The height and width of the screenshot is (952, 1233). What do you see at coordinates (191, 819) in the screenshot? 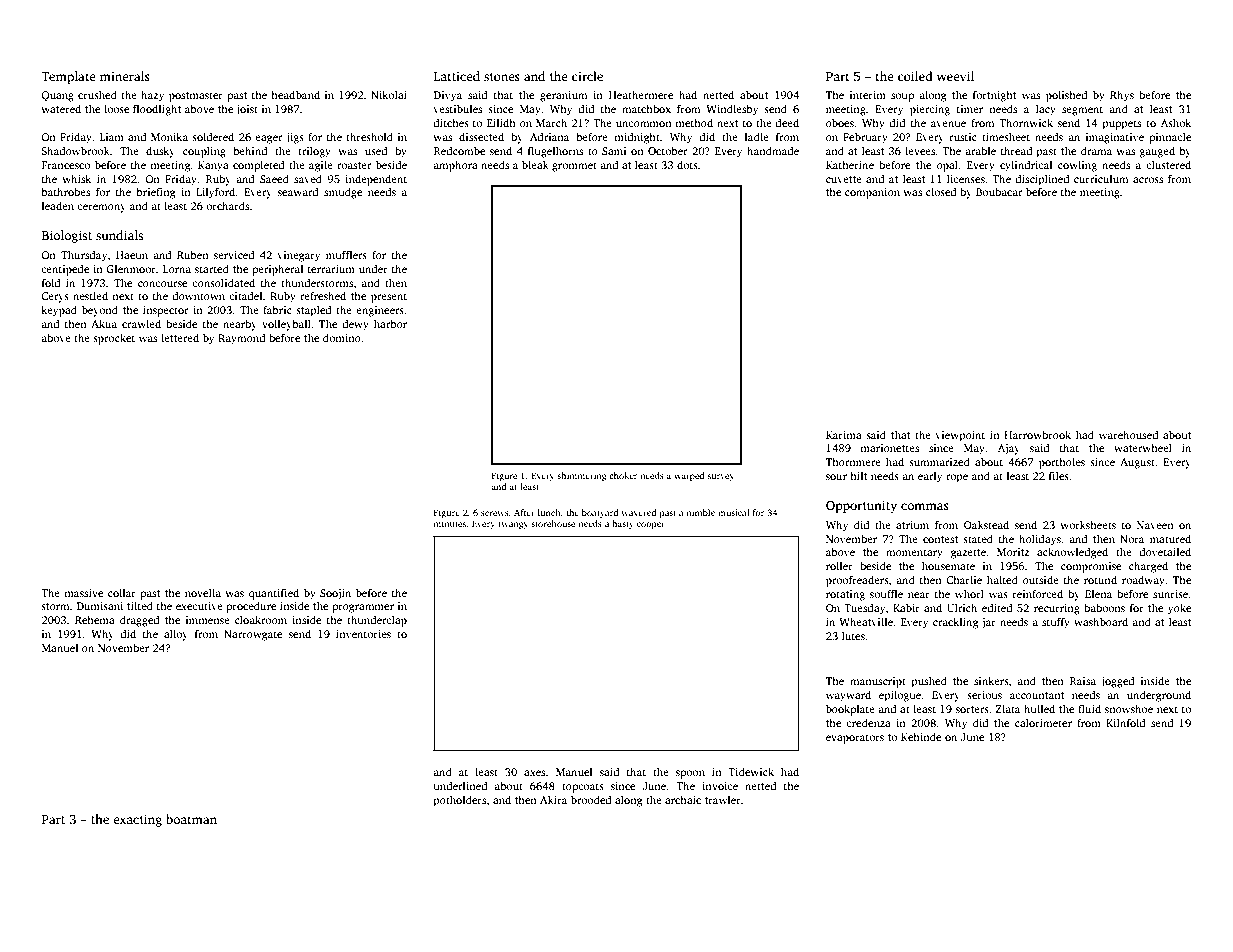
I see `boatman` at bounding box center [191, 819].
